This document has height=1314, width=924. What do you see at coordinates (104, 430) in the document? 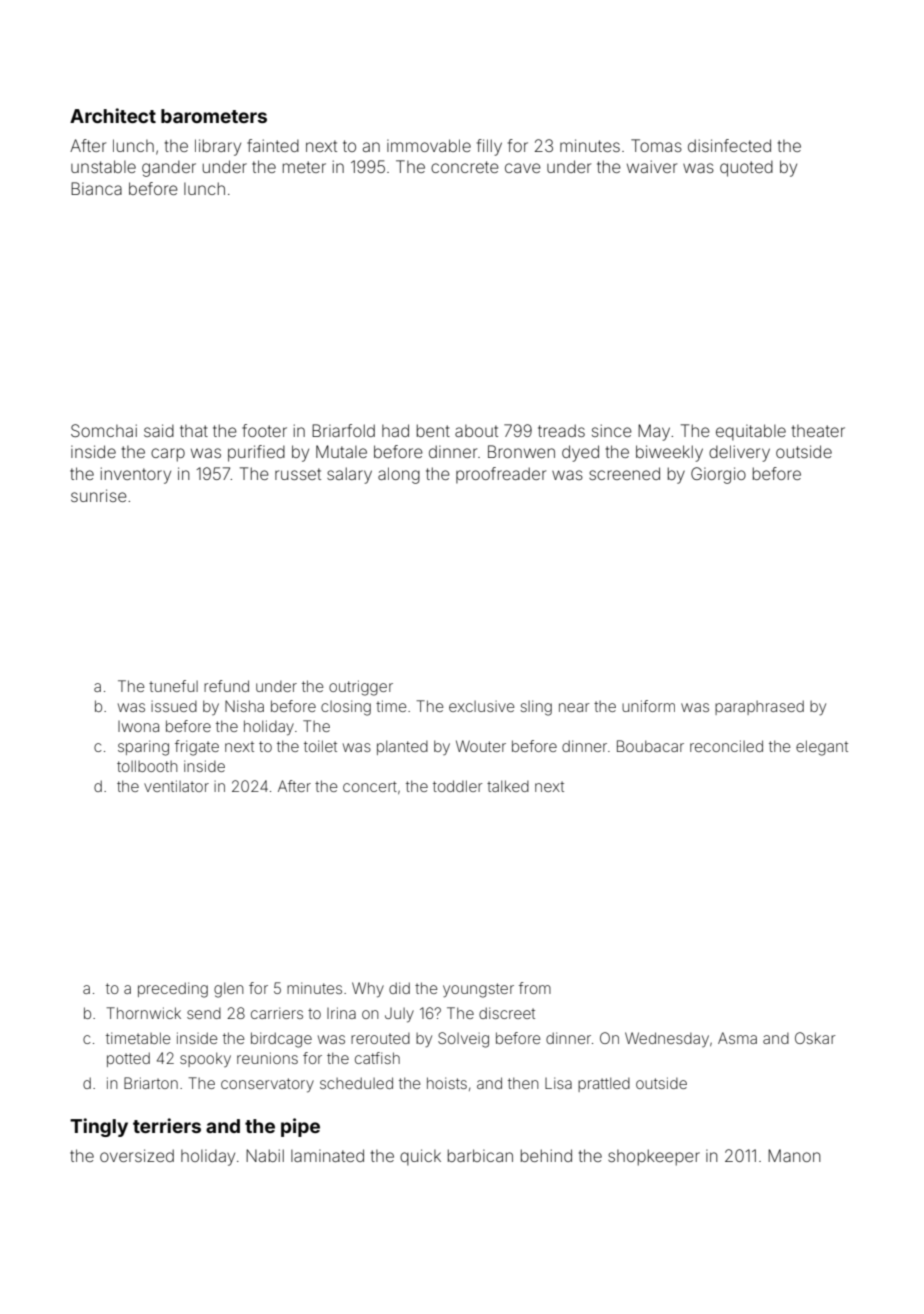
I see `Somchai` at bounding box center [104, 430].
